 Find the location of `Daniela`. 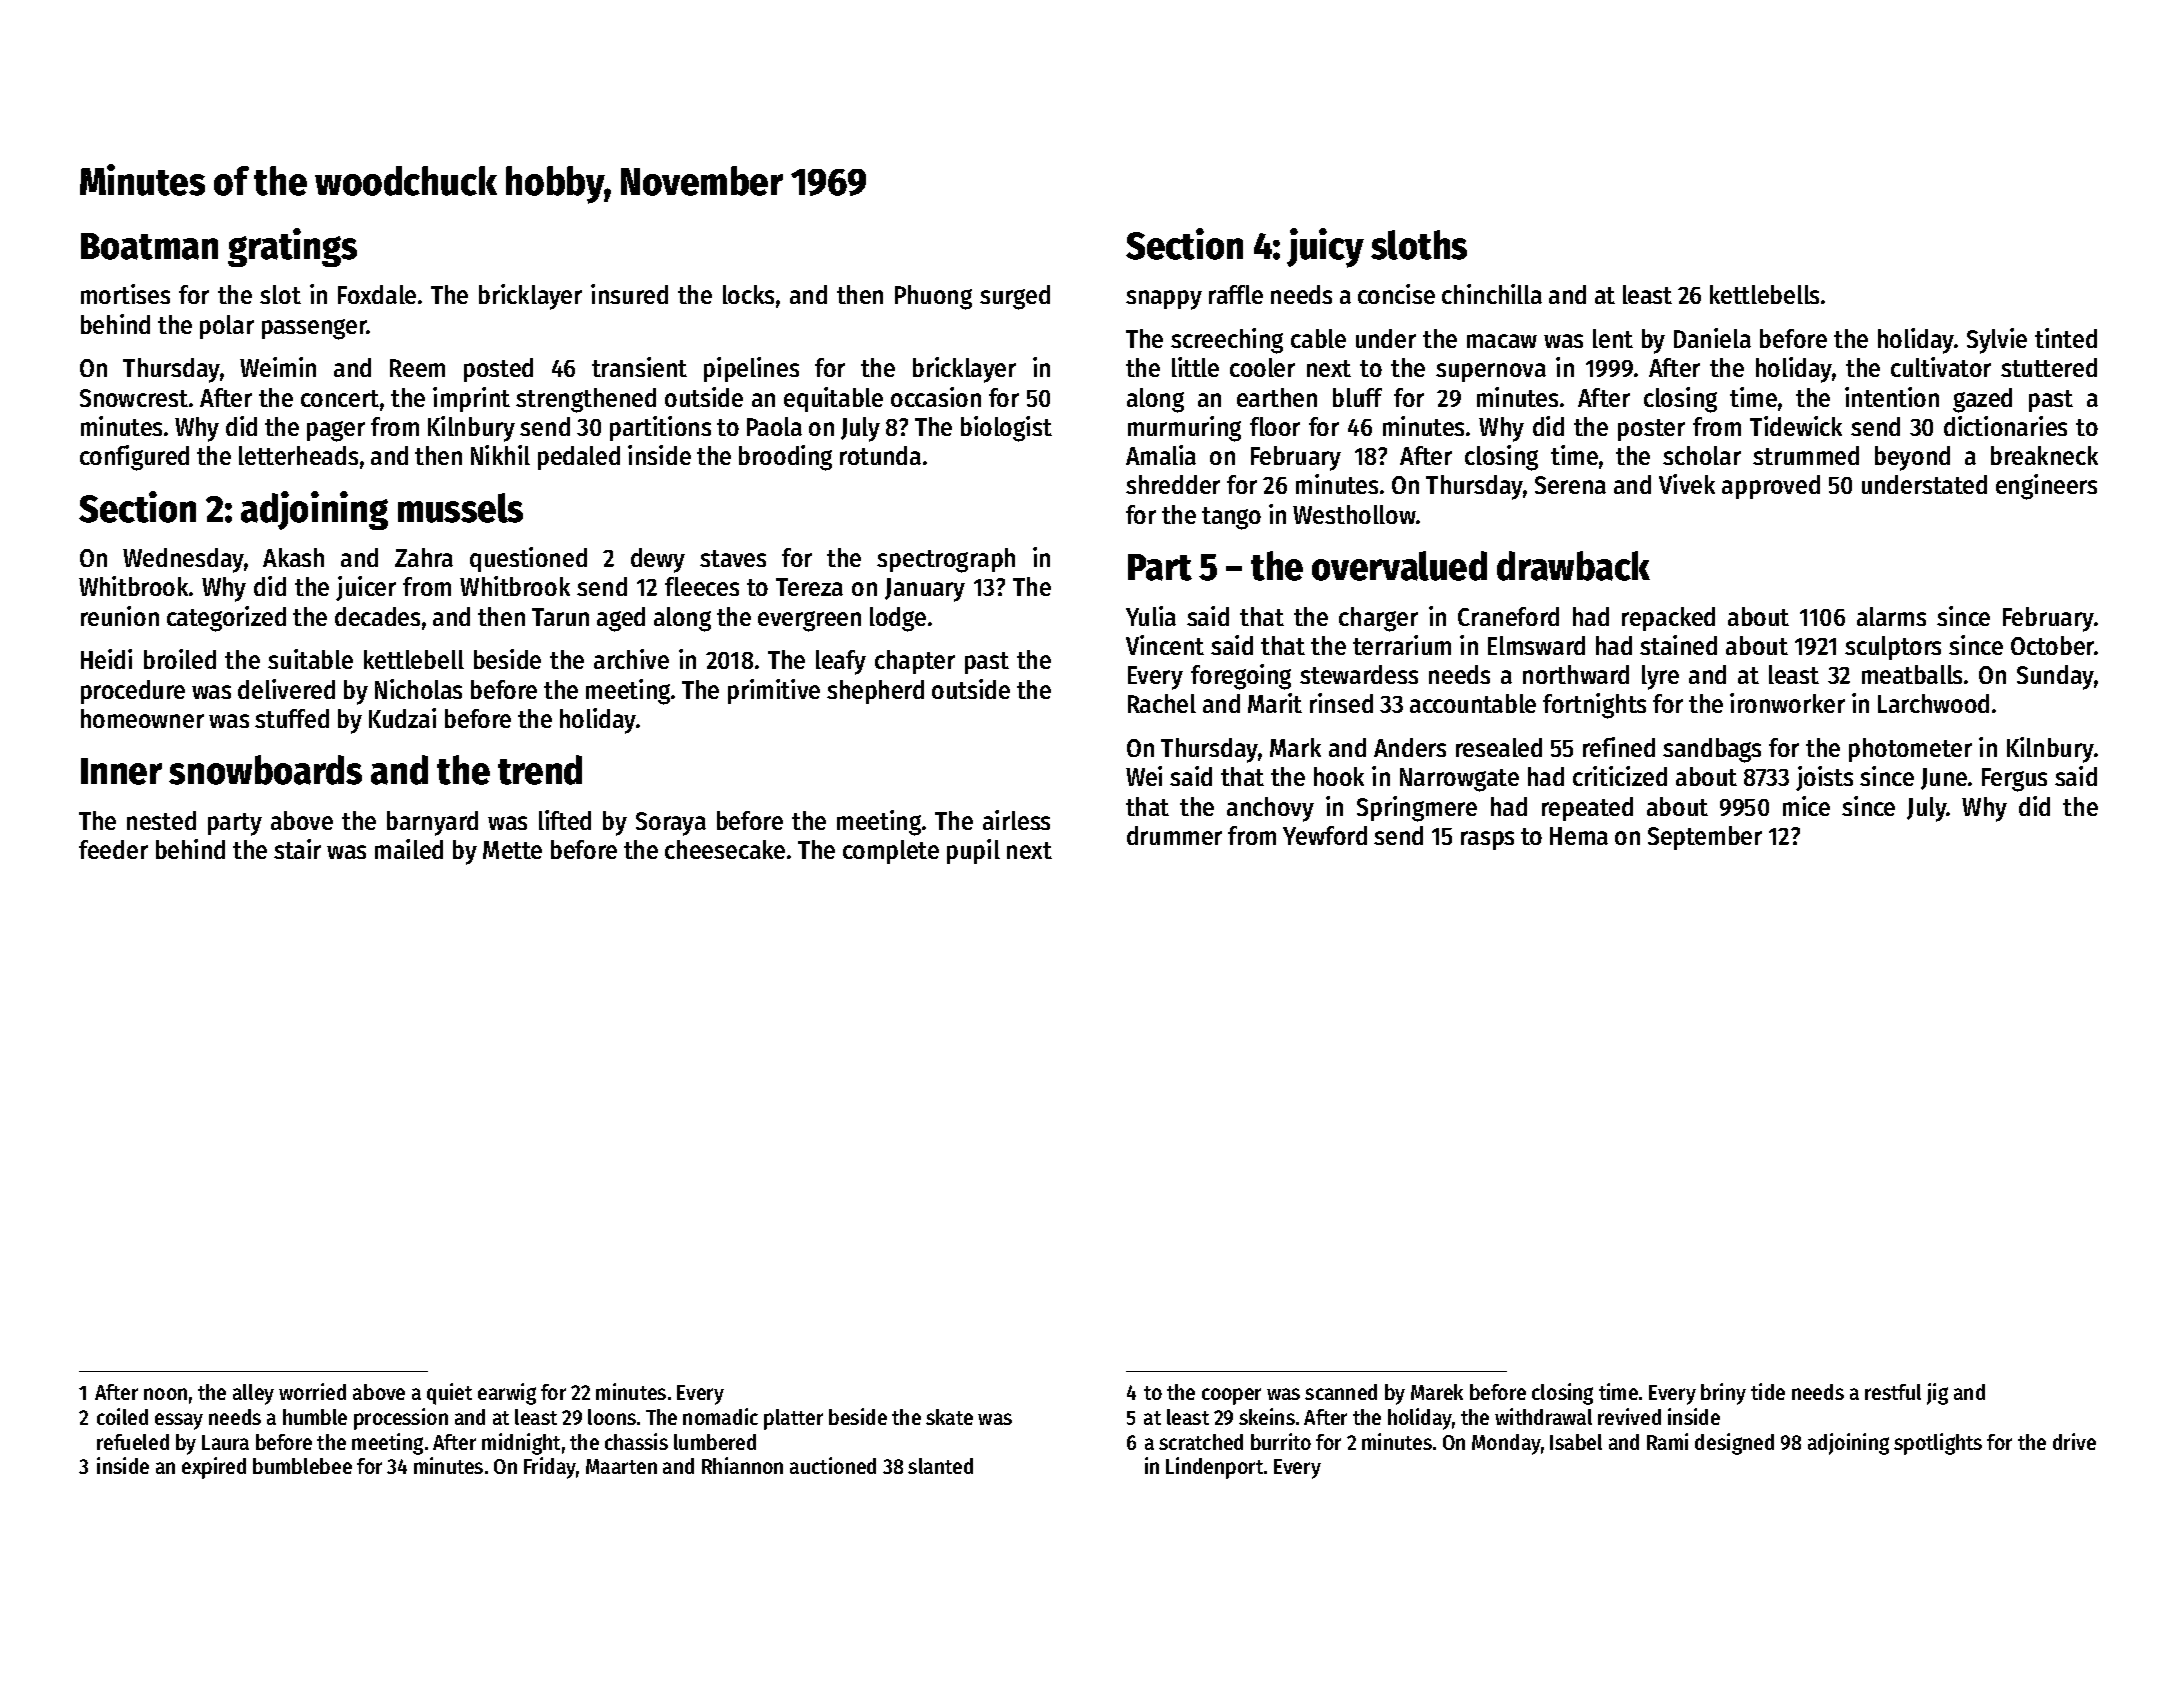

Daniela is located at coordinates (1712, 338).
